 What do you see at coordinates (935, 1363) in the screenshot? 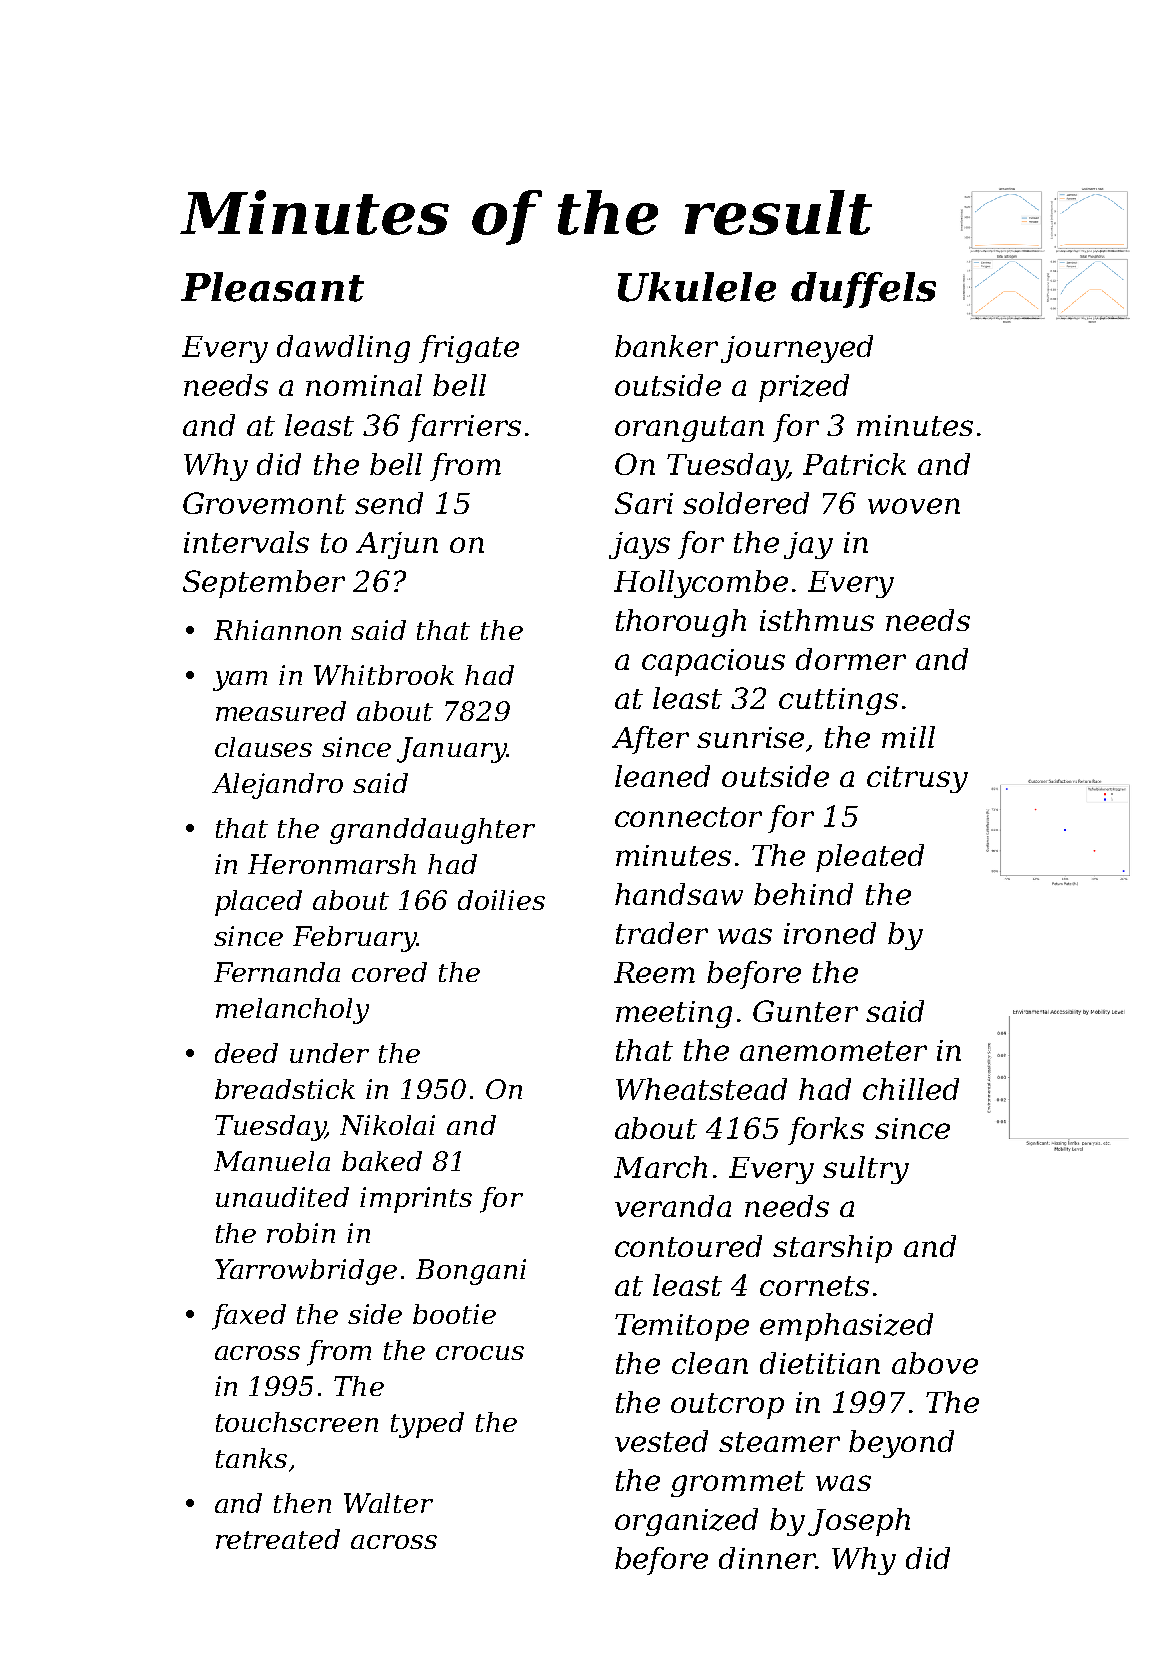
I see `above` at bounding box center [935, 1363].
